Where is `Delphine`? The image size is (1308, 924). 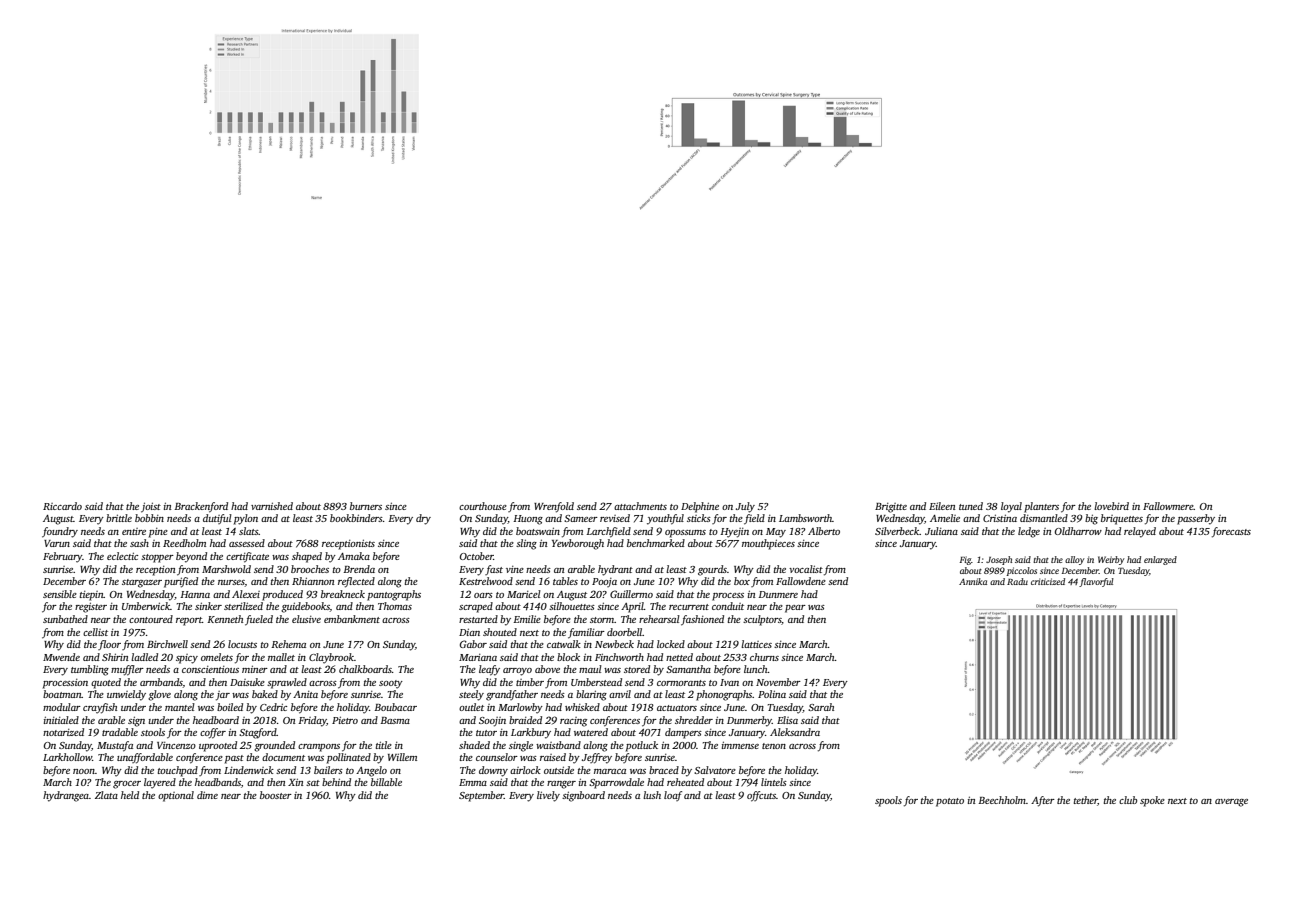
Delphine is located at coordinates (700, 507).
